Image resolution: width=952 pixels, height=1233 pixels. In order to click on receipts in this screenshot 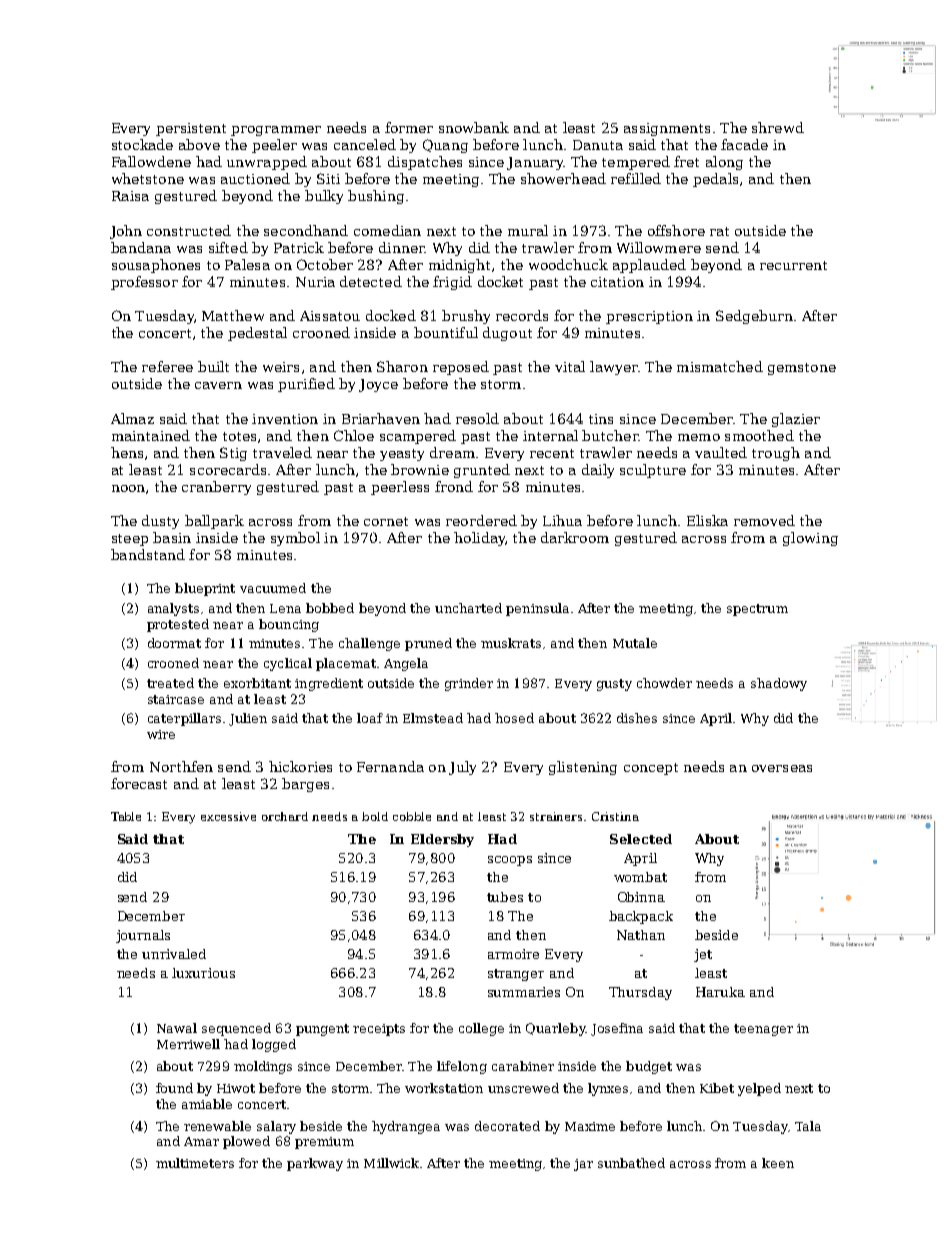, I will do `click(379, 1030)`.
